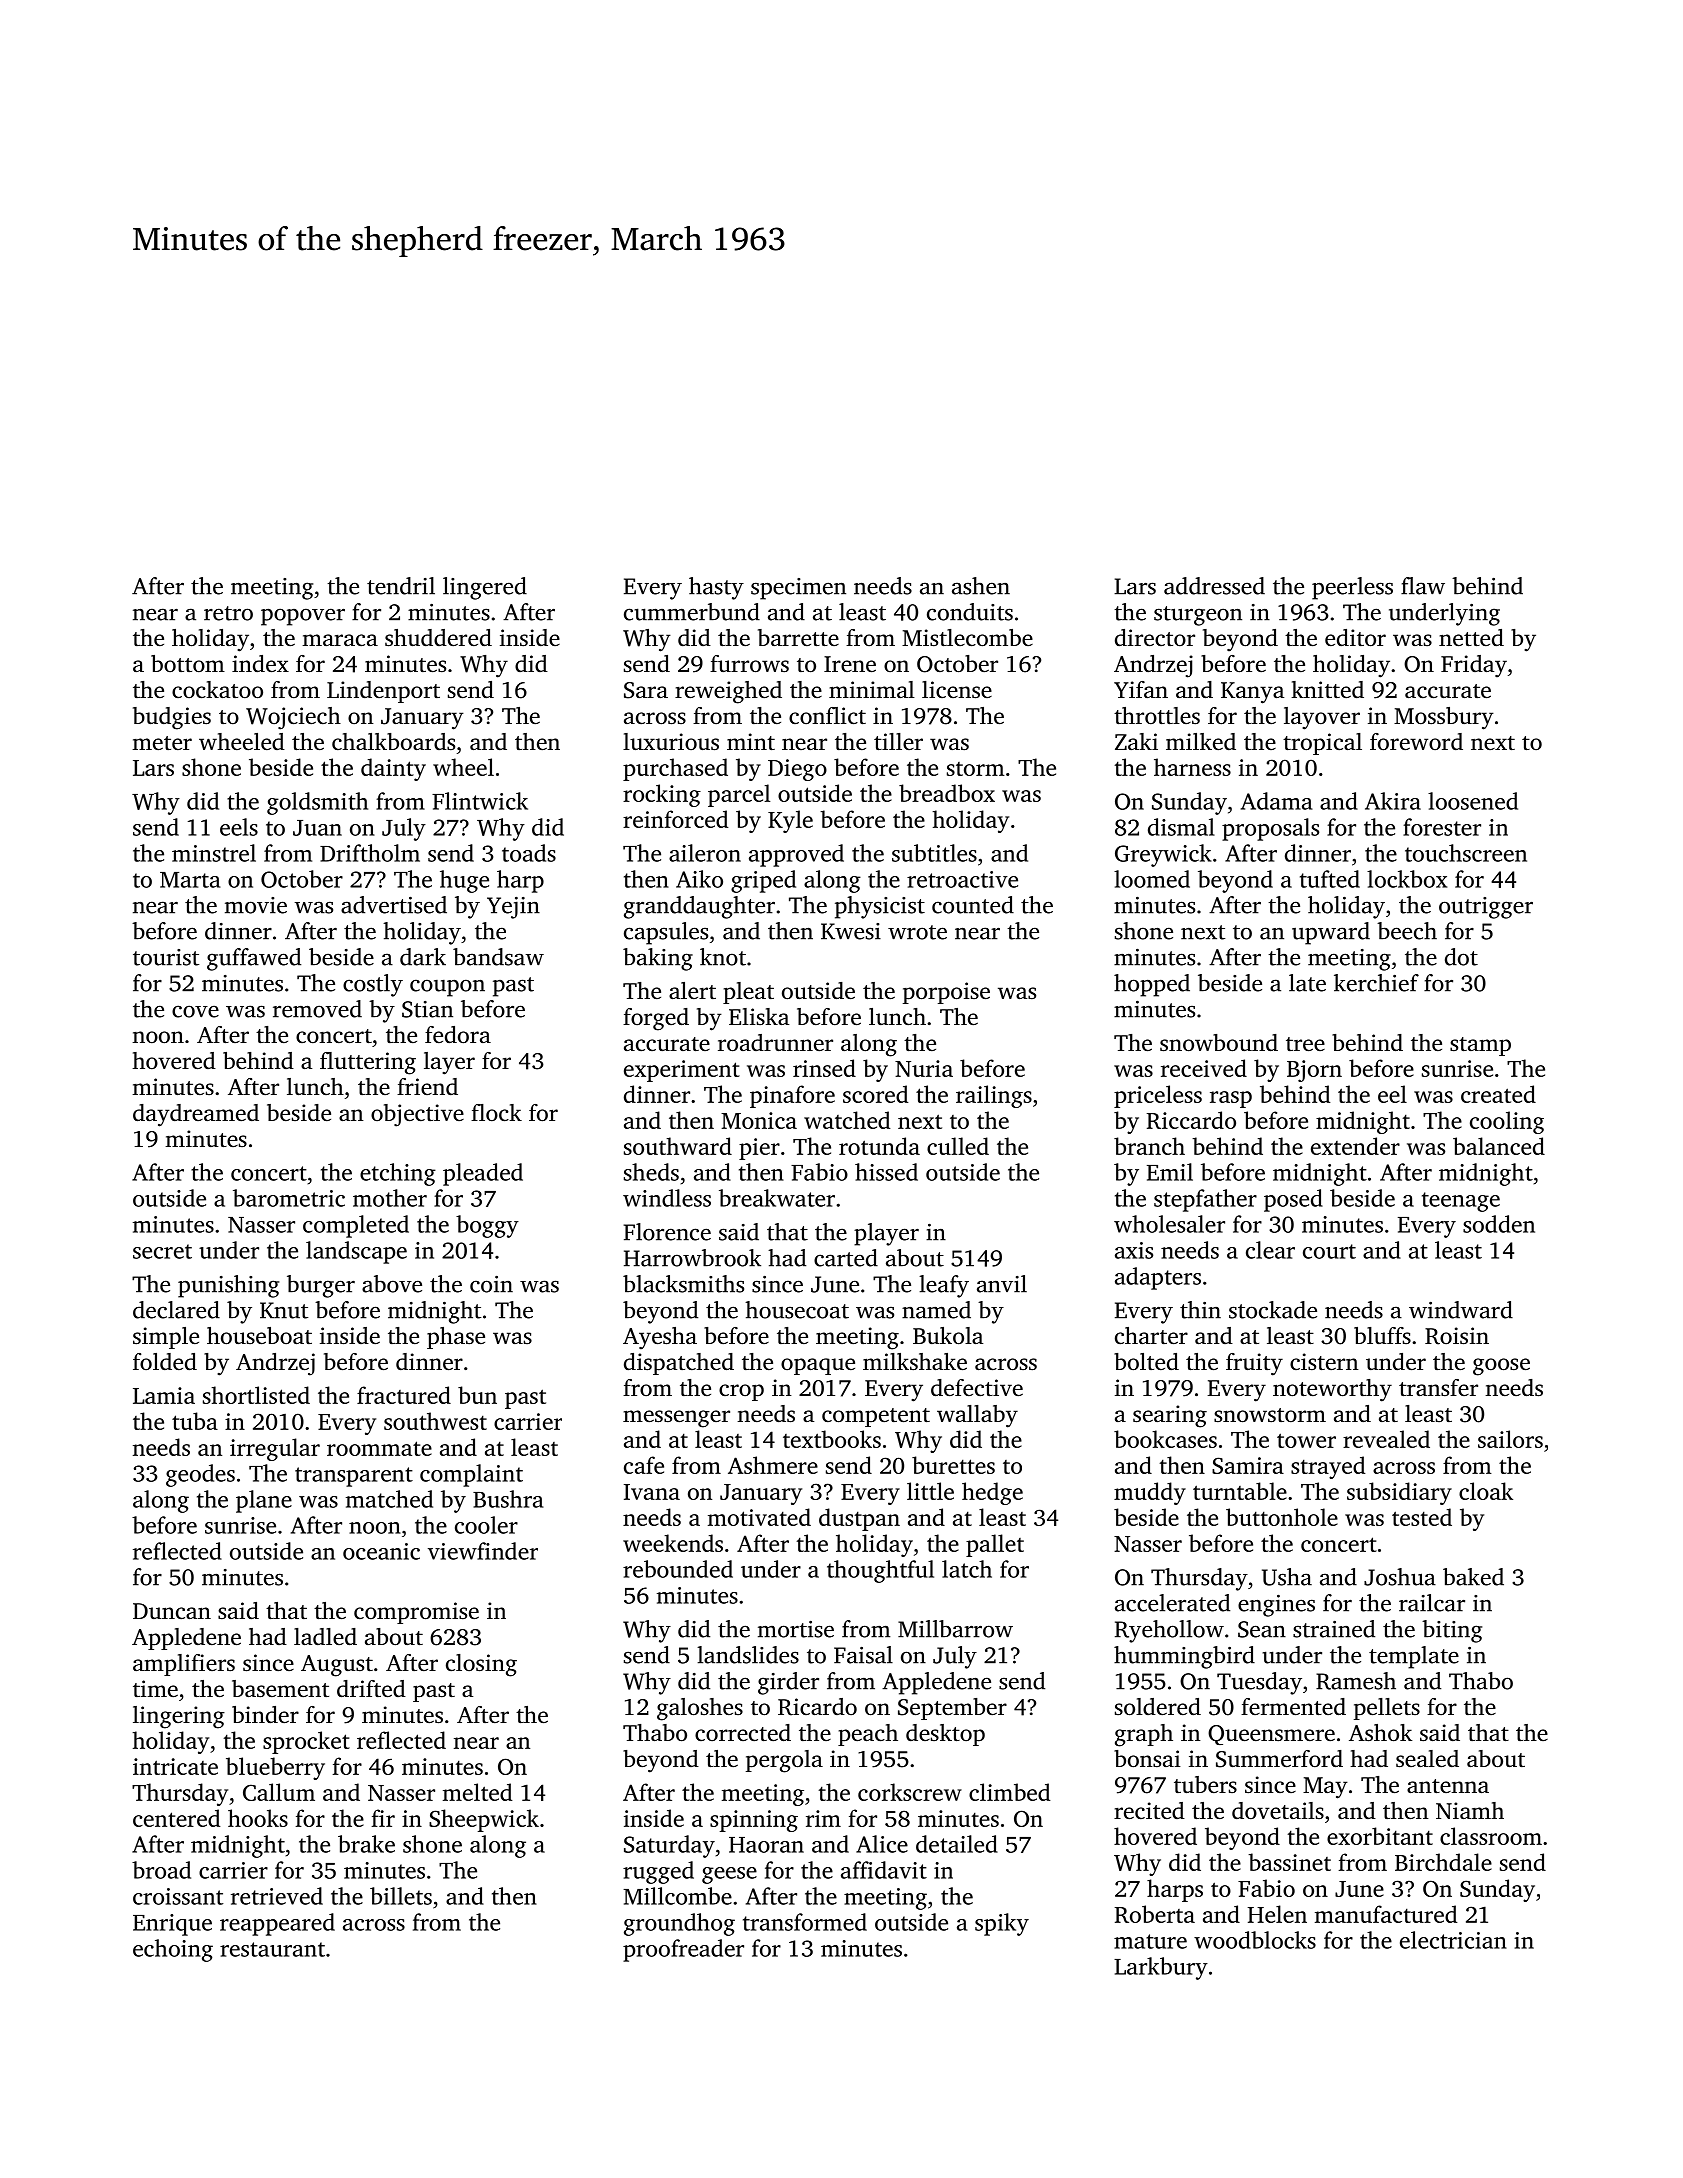  Describe the element at coordinates (859, 1519) in the image. I see `dustpan` at that location.
